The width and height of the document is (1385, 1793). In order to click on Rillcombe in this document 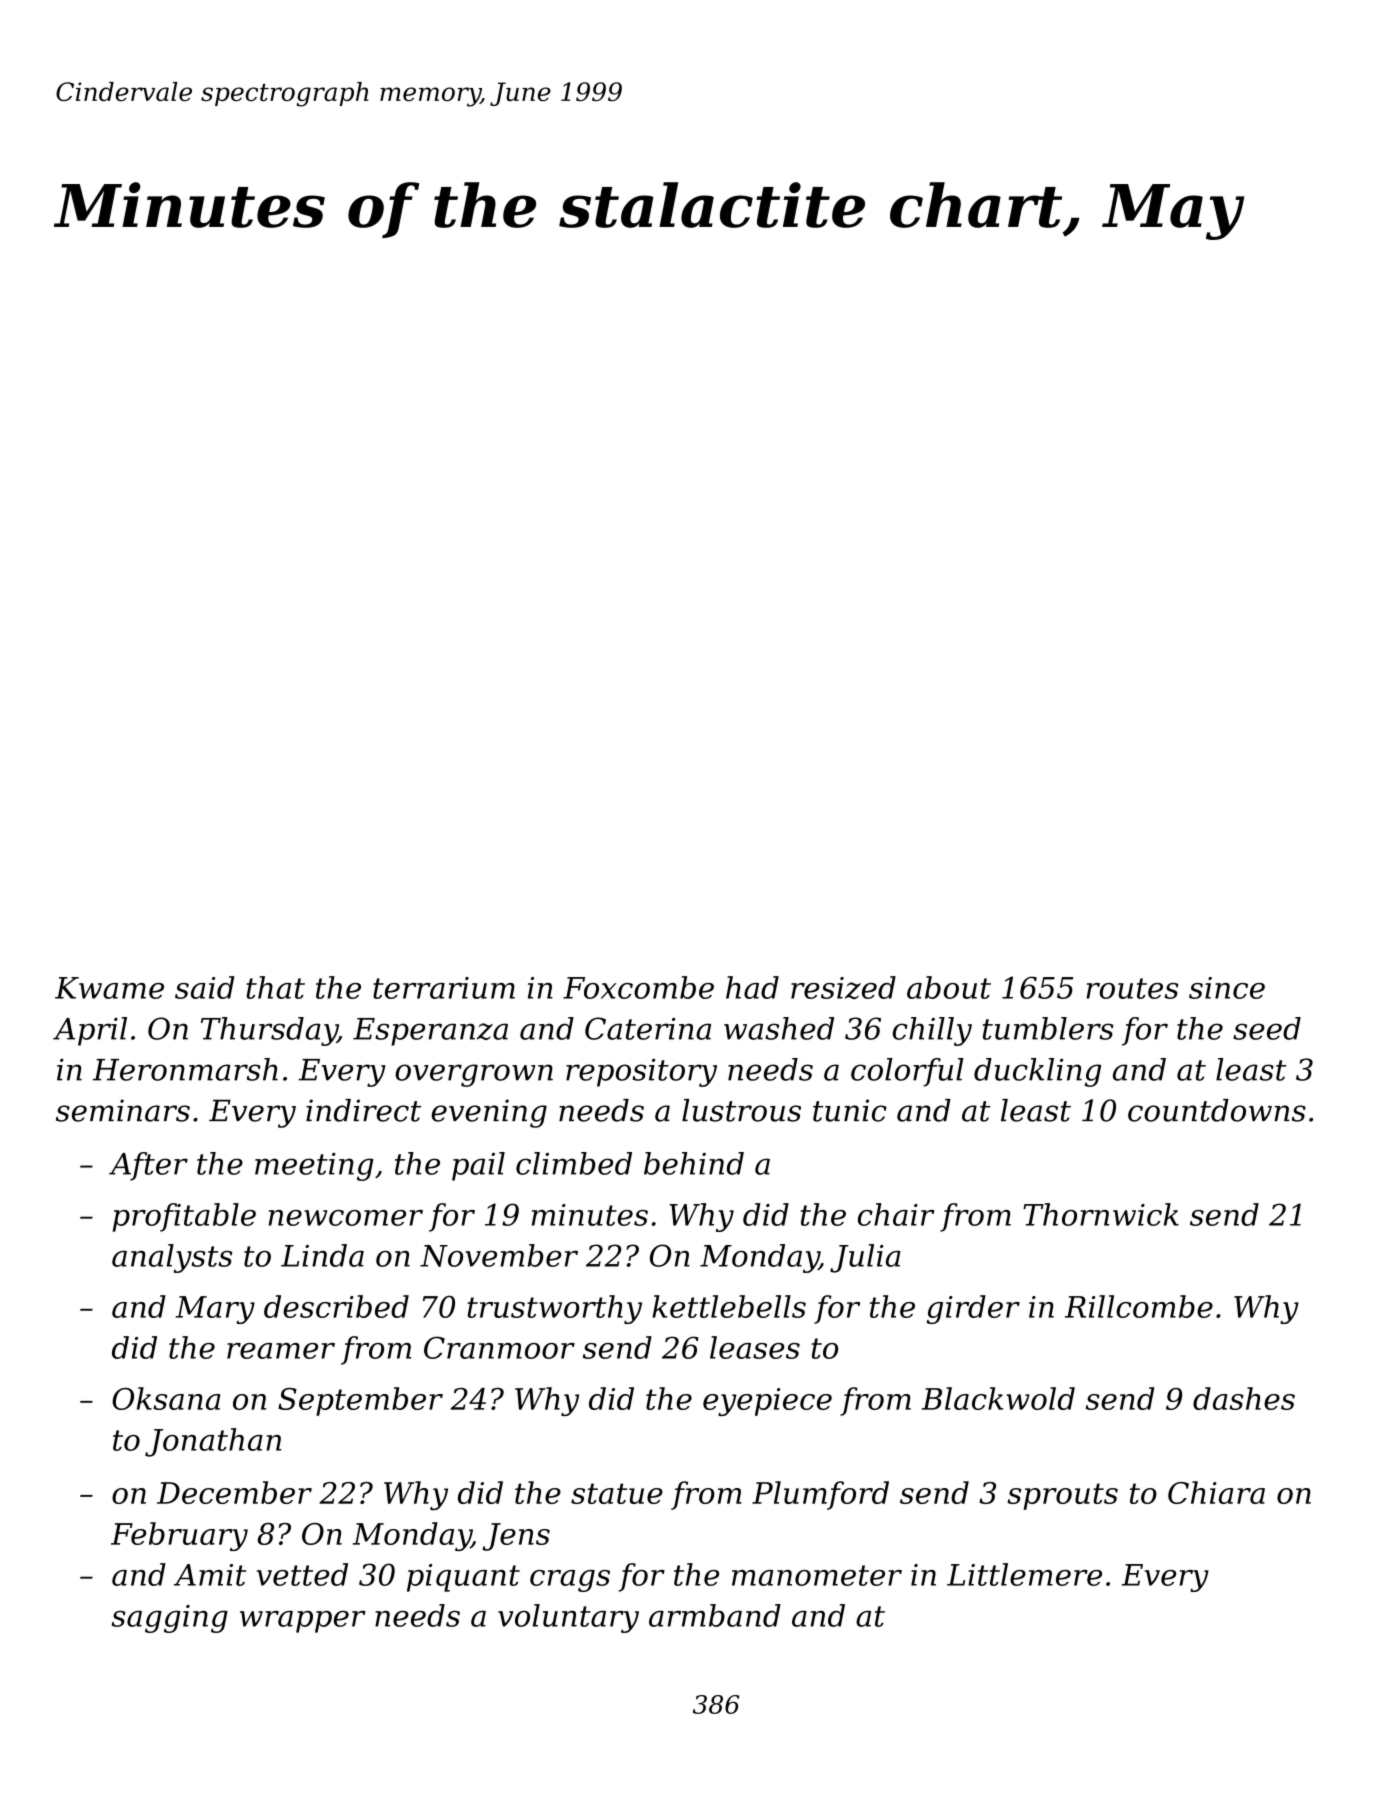, I will do `click(1139, 1306)`.
